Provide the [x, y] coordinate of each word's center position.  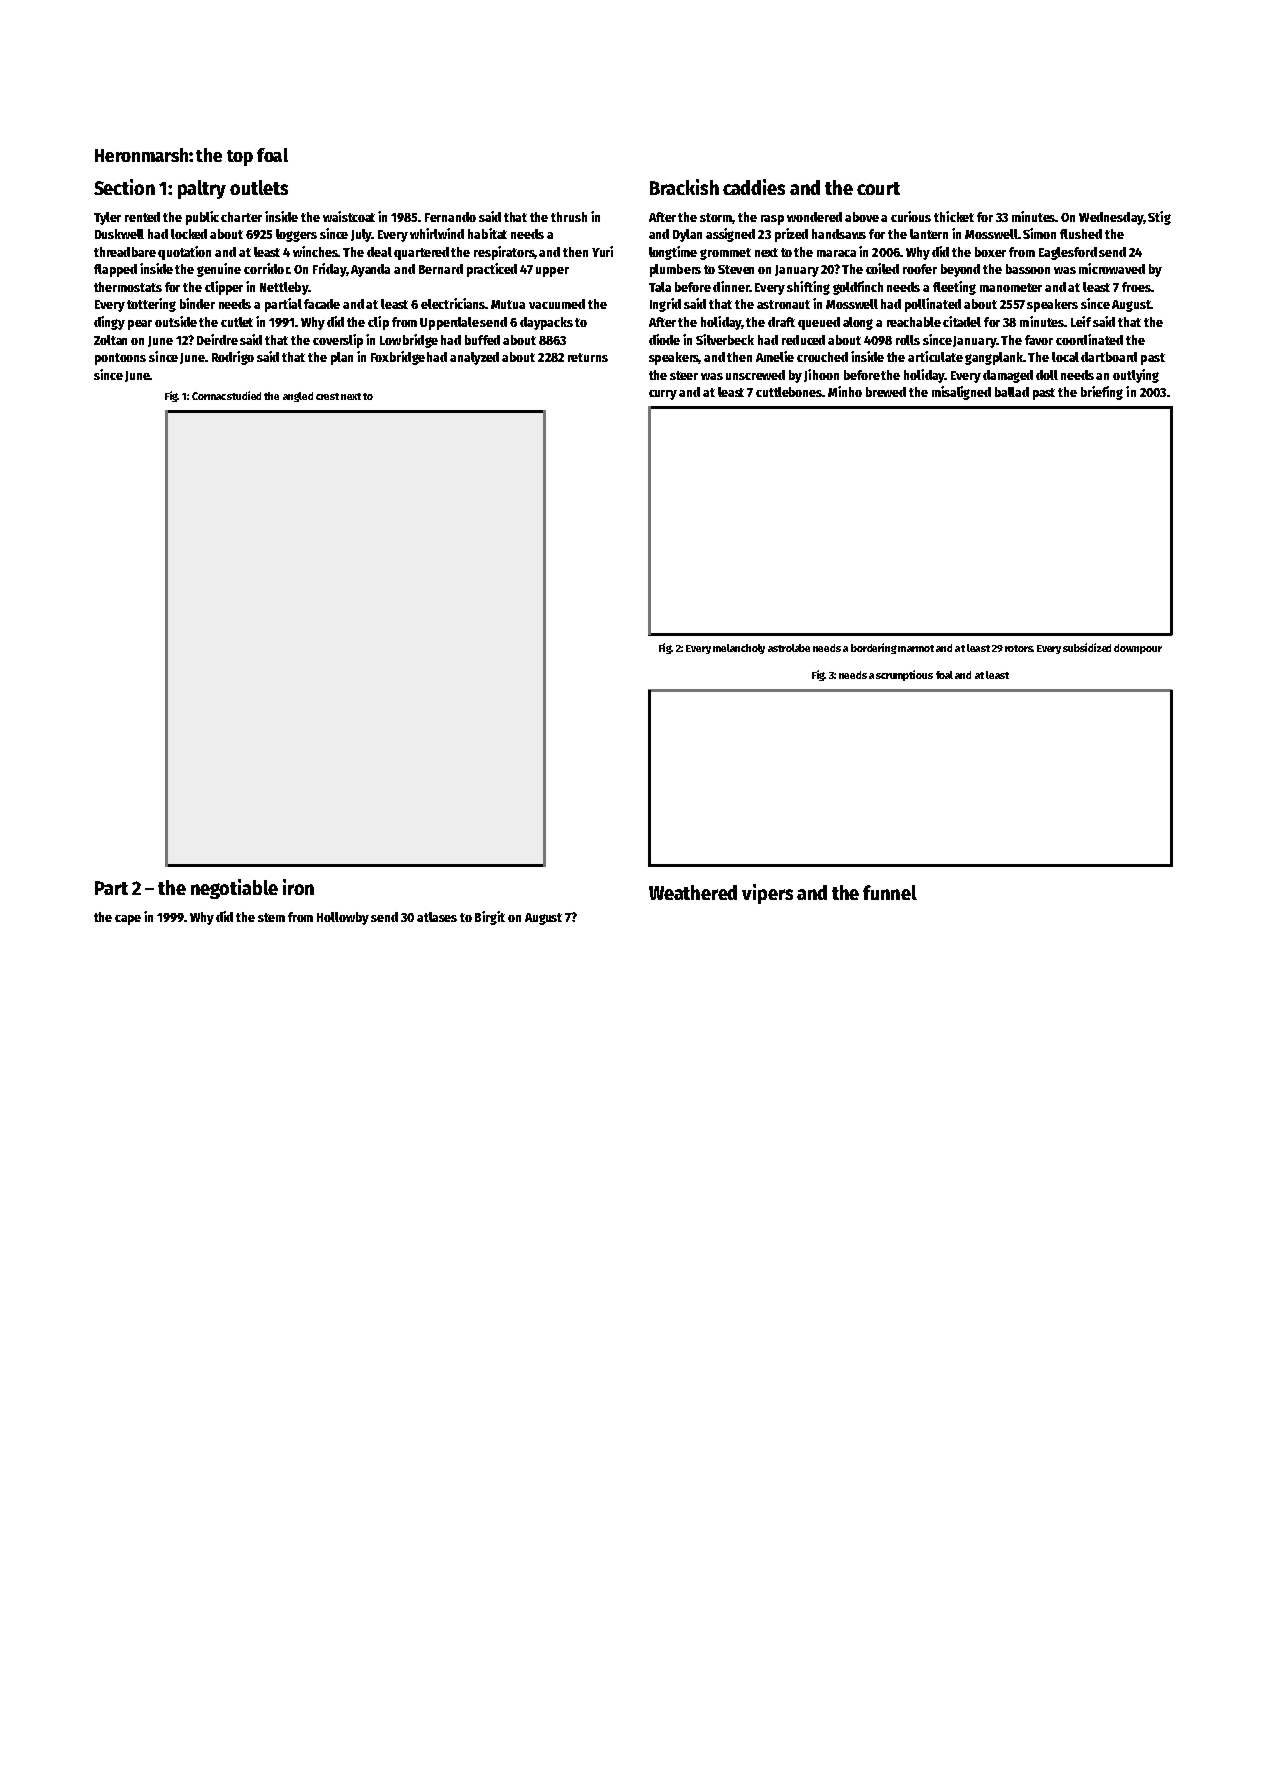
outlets [259, 187]
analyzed [474, 358]
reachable [914, 322]
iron [298, 887]
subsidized [1087, 647]
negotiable [234, 889]
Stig [1159, 218]
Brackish [684, 187]
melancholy [739, 649]
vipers [767, 894]
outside [176, 321]
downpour [1138, 649]
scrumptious [904, 675]
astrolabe [789, 648]
